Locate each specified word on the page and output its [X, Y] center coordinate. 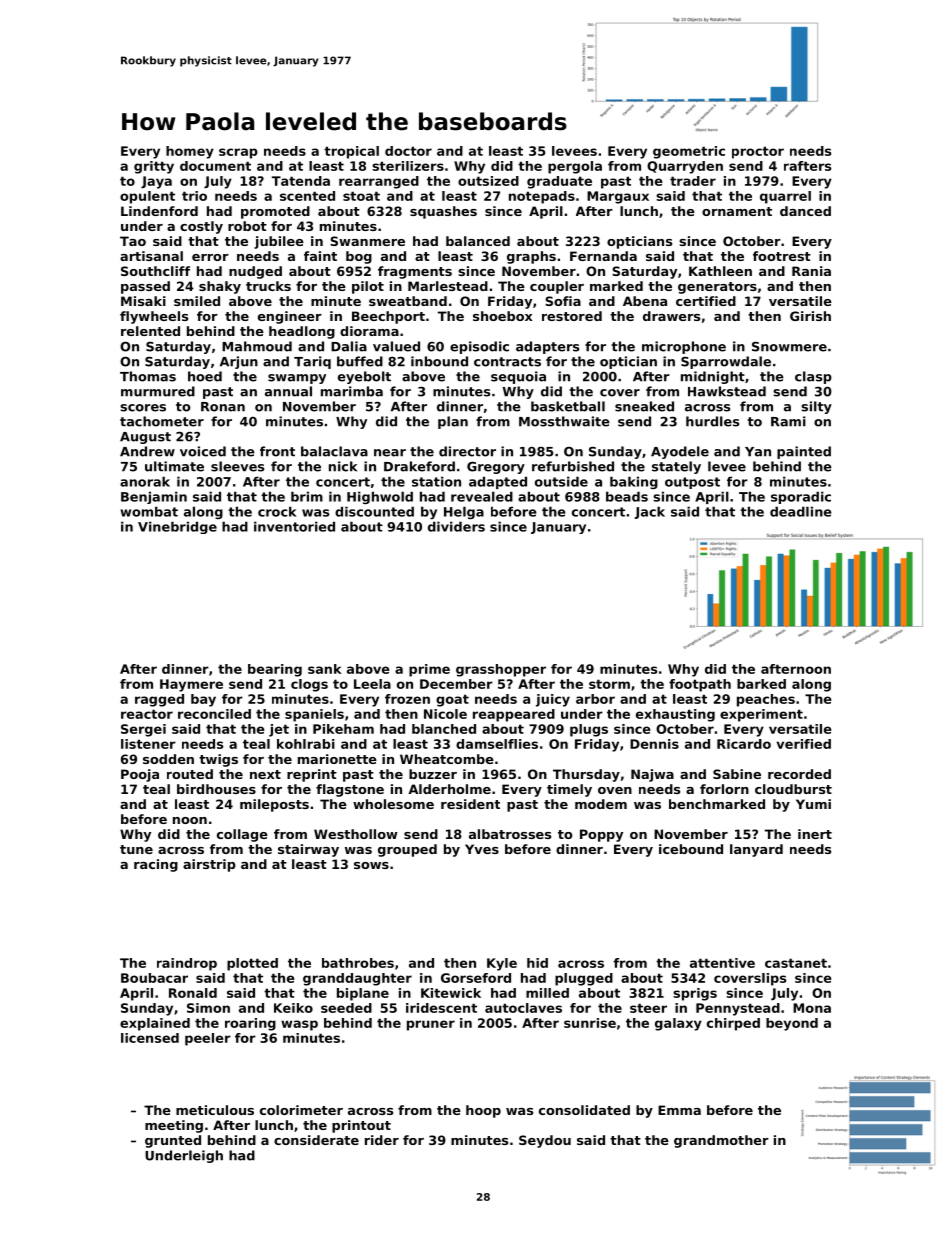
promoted [275, 212]
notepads [542, 197]
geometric [689, 152]
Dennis [654, 744]
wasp [299, 1025]
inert [815, 834]
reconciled [214, 714]
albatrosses [510, 834]
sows [371, 865]
